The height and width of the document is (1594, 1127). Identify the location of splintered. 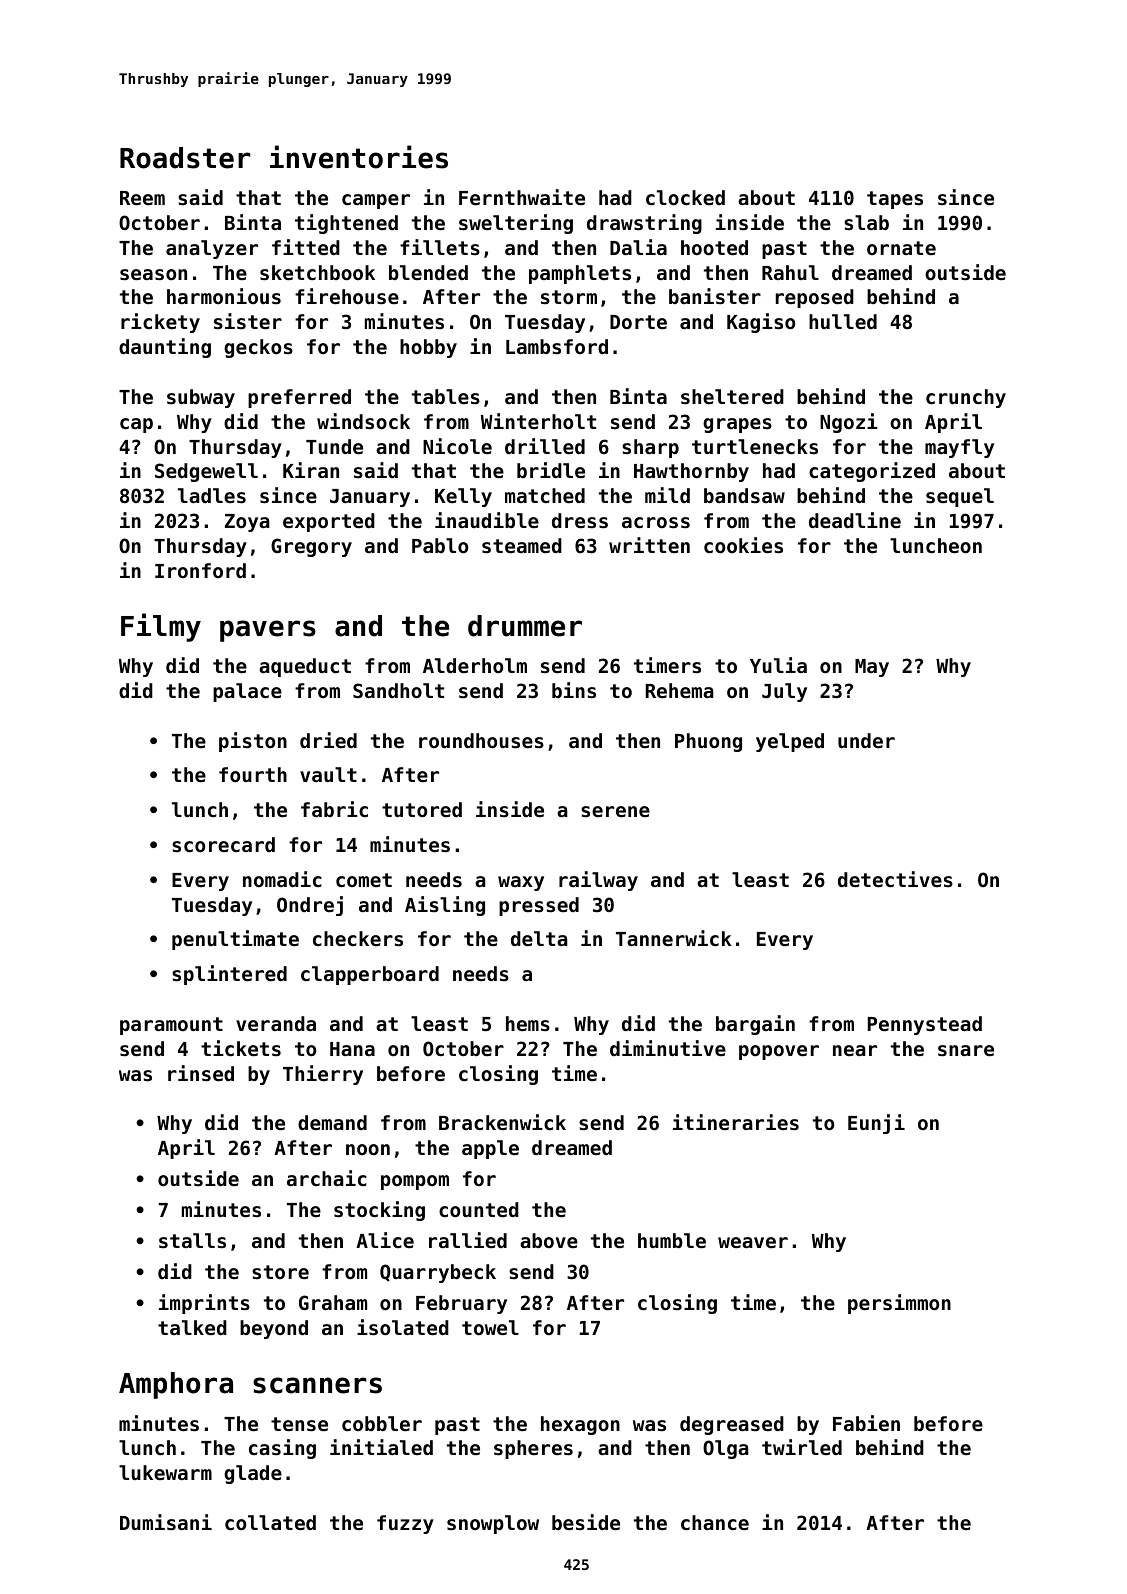
(229, 975).
